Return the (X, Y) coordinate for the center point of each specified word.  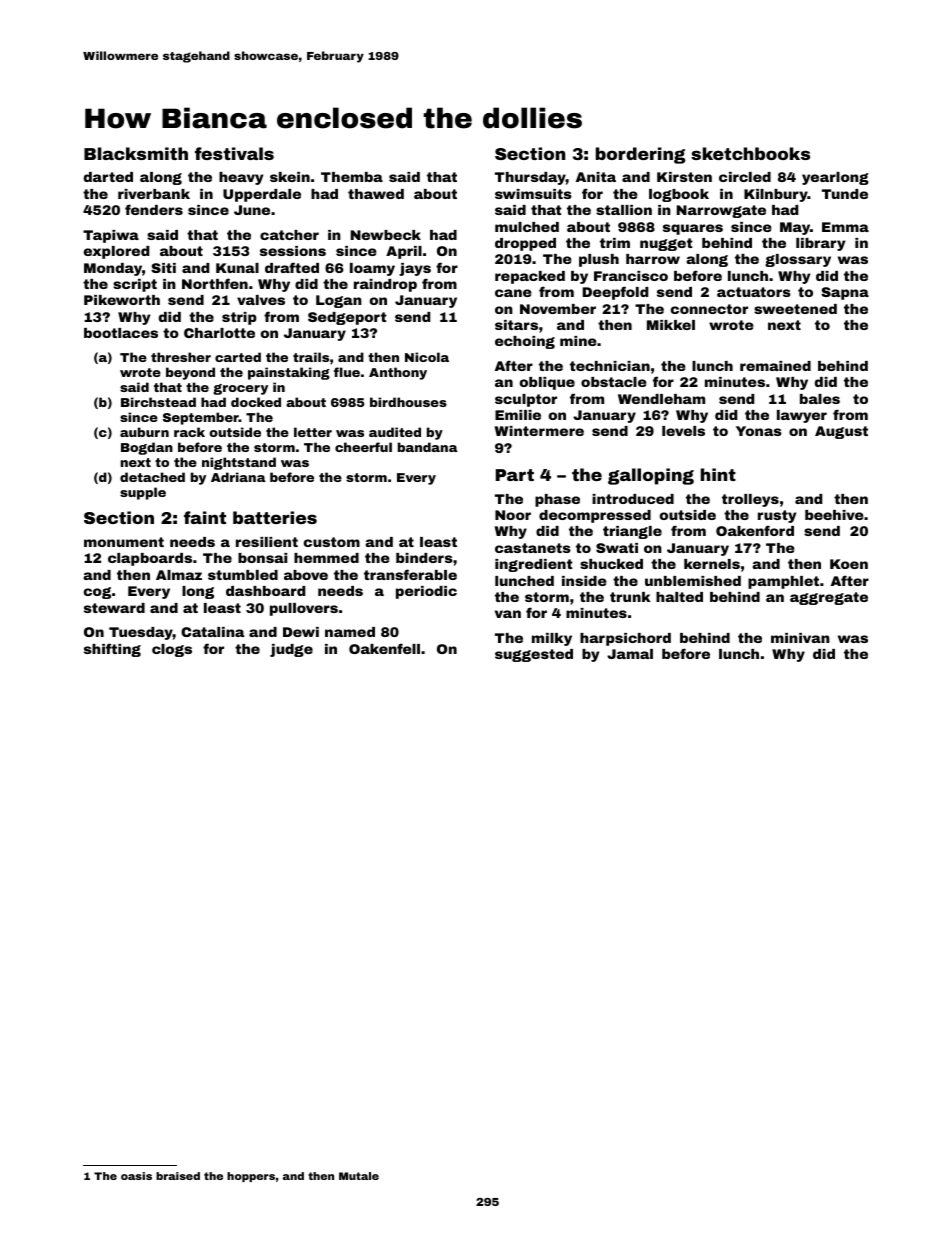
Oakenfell (384, 648)
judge (291, 650)
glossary (798, 260)
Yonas (759, 431)
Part (515, 475)
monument (124, 542)
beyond (190, 373)
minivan (800, 638)
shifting (112, 650)
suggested (534, 655)
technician (610, 366)
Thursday (530, 178)
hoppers (251, 1177)
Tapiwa (111, 236)
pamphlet (783, 582)
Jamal (630, 654)
